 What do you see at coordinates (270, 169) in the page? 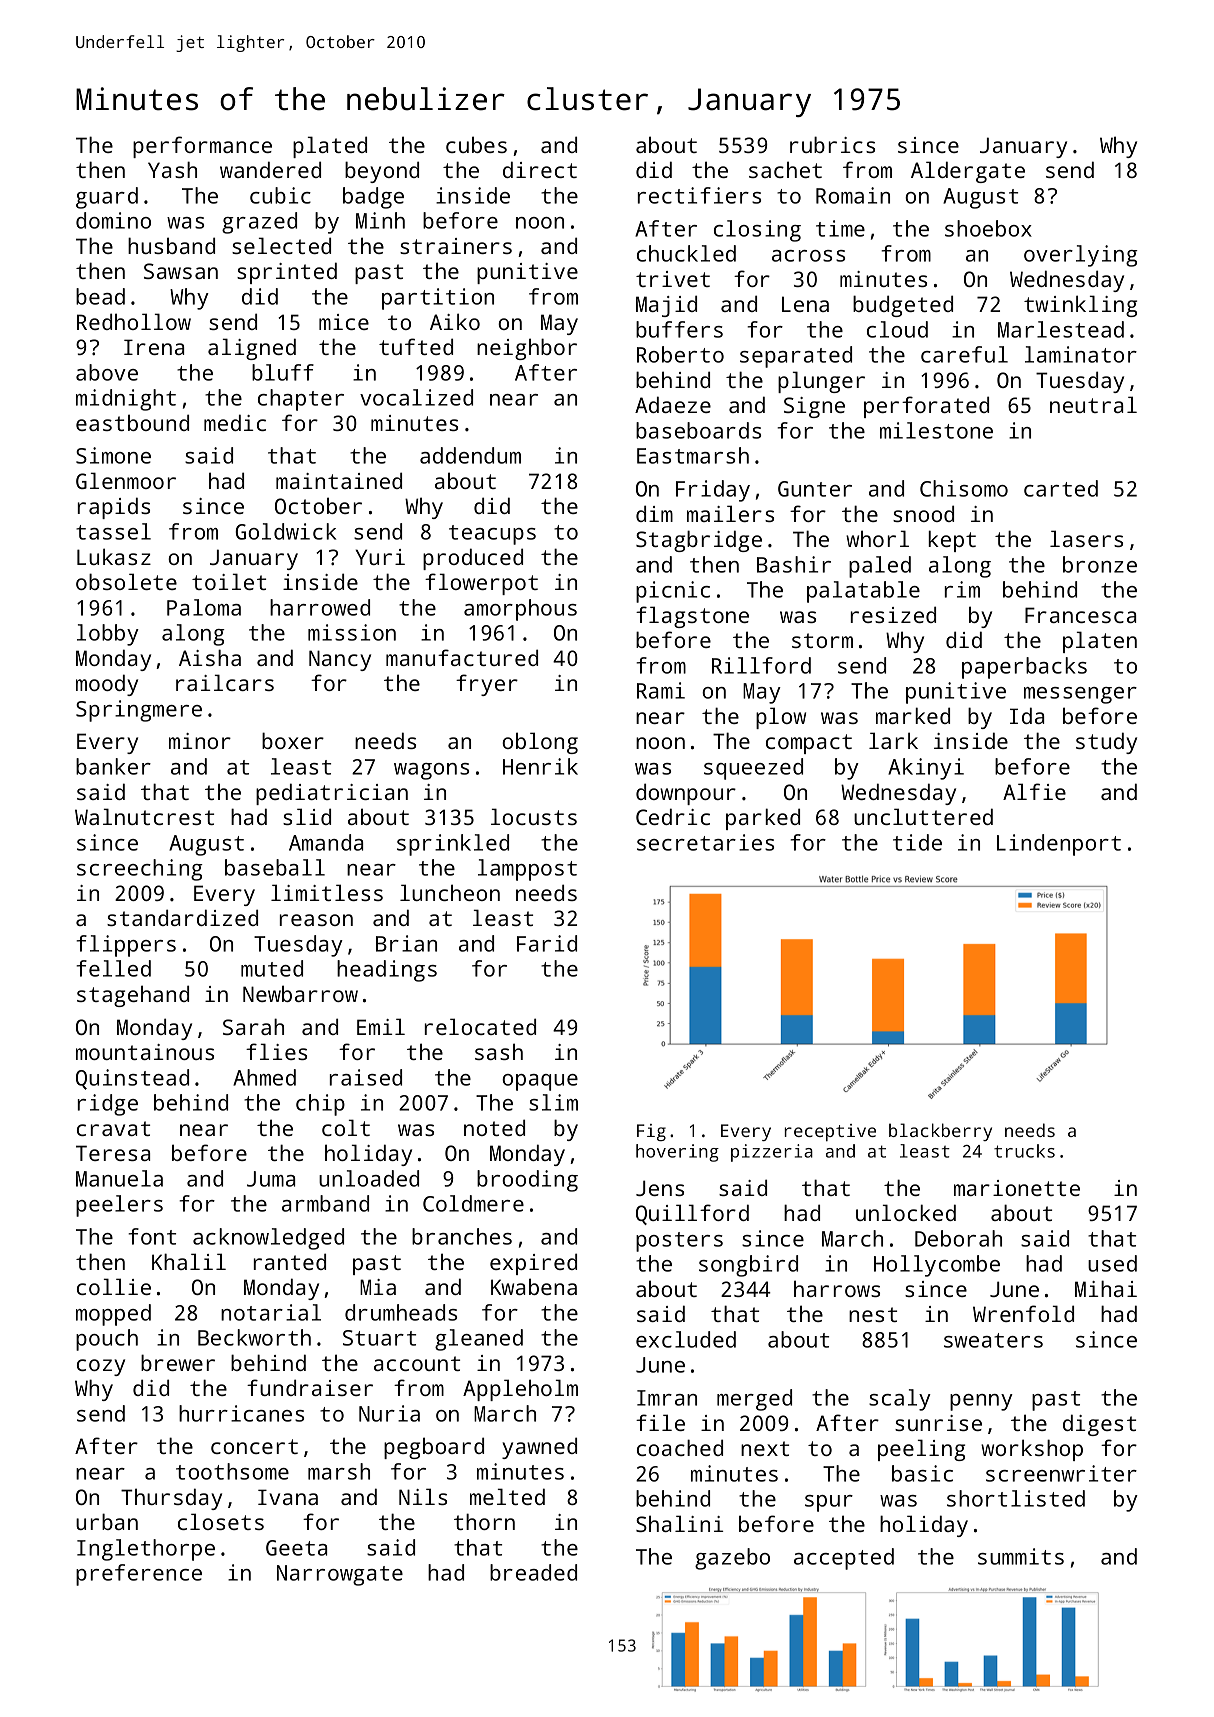
I see `wandered` at bounding box center [270, 169].
